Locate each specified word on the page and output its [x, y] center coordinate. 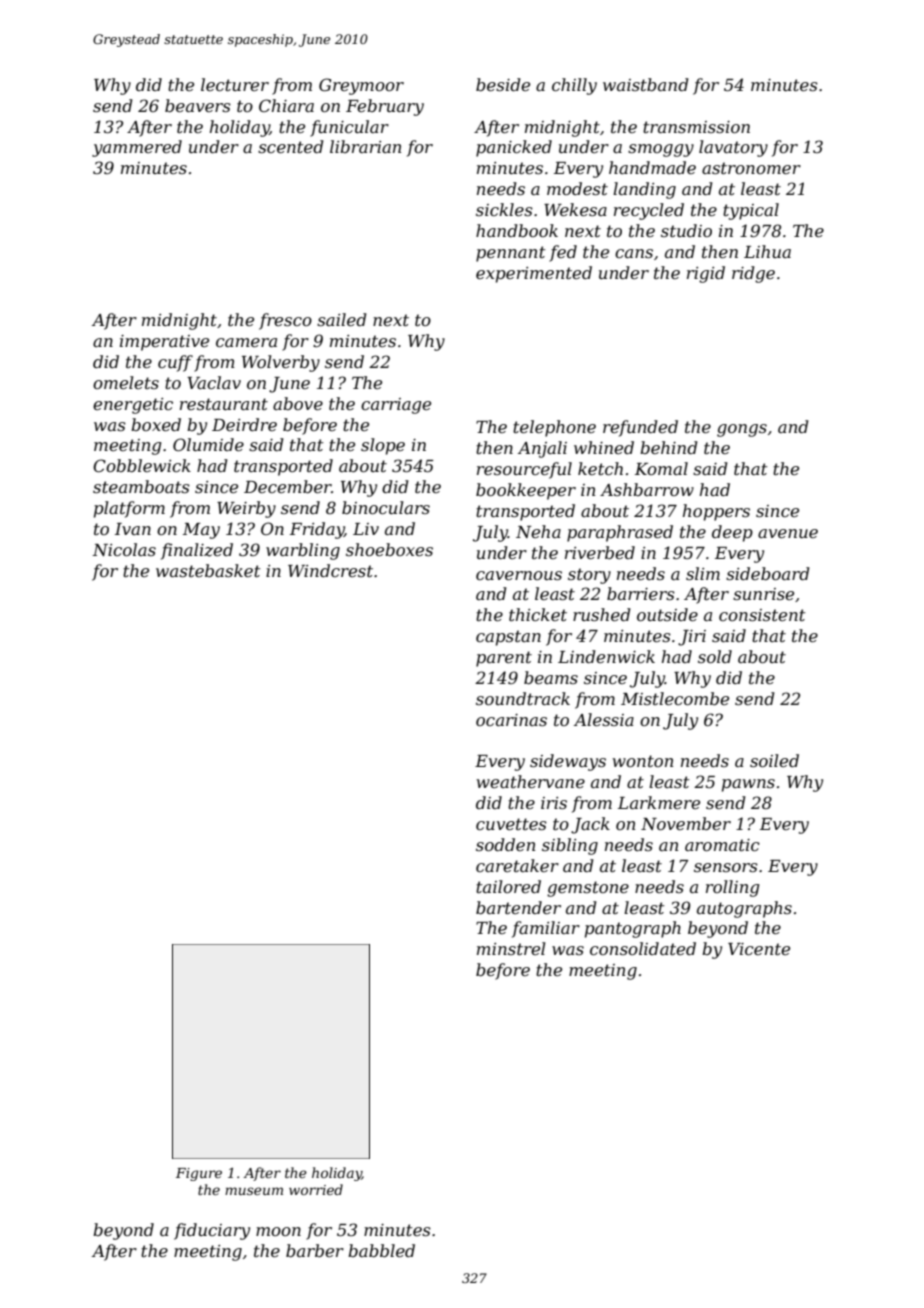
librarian [365, 146]
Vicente [759, 949]
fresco [285, 321]
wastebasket [208, 570]
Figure [199, 1174]
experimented [534, 274]
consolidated [643, 948]
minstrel [511, 948]
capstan [508, 638]
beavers [198, 105]
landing [644, 190]
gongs [742, 430]
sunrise [763, 594]
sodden [505, 844]
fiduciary [212, 1231]
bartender [518, 907]
